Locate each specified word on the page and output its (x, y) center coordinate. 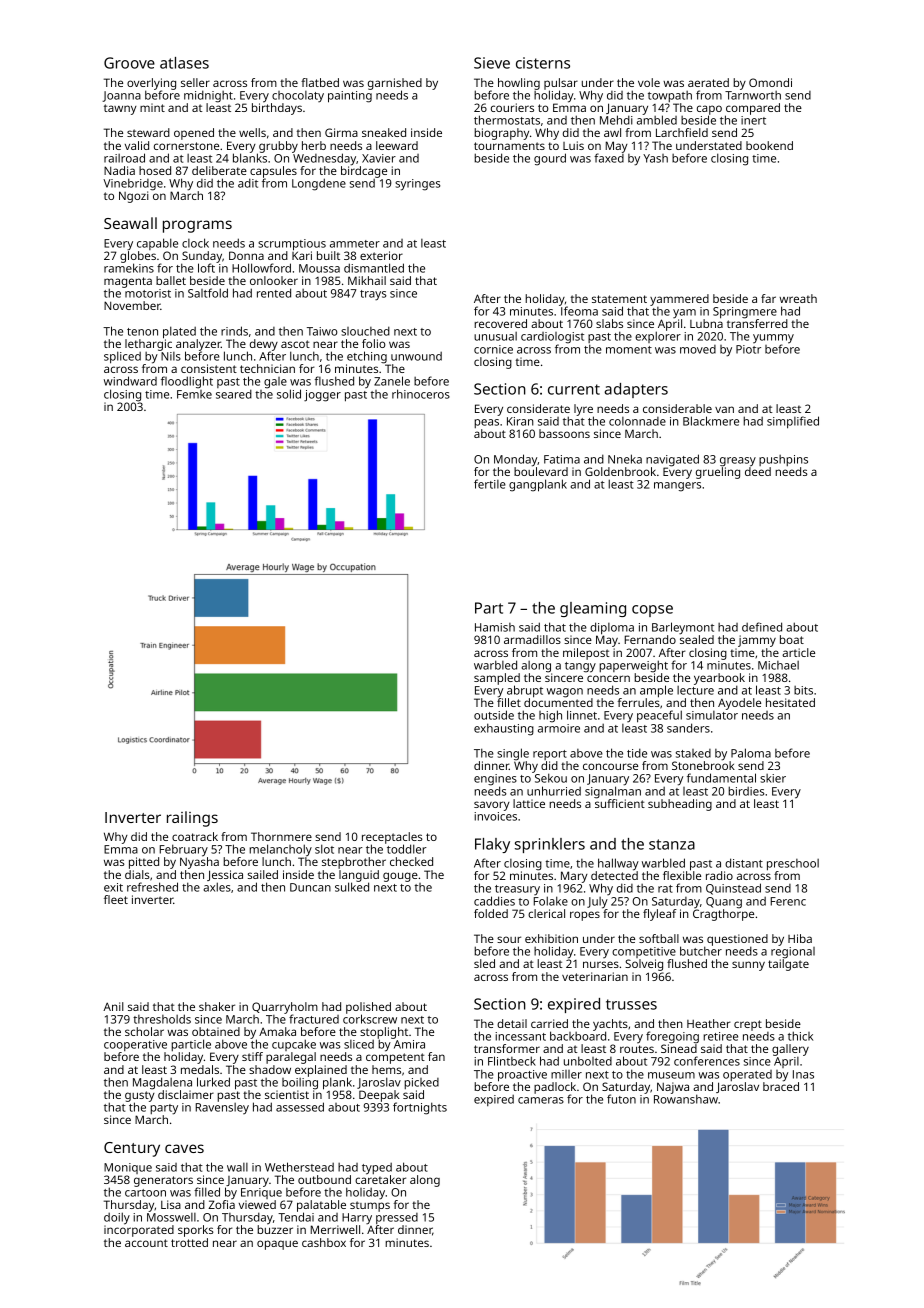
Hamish (495, 627)
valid (137, 145)
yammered (679, 300)
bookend (769, 145)
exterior (381, 255)
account (146, 1243)
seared (234, 394)
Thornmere (281, 836)
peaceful (659, 716)
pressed (397, 1218)
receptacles (392, 838)
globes (138, 257)
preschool (793, 865)
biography (501, 134)
